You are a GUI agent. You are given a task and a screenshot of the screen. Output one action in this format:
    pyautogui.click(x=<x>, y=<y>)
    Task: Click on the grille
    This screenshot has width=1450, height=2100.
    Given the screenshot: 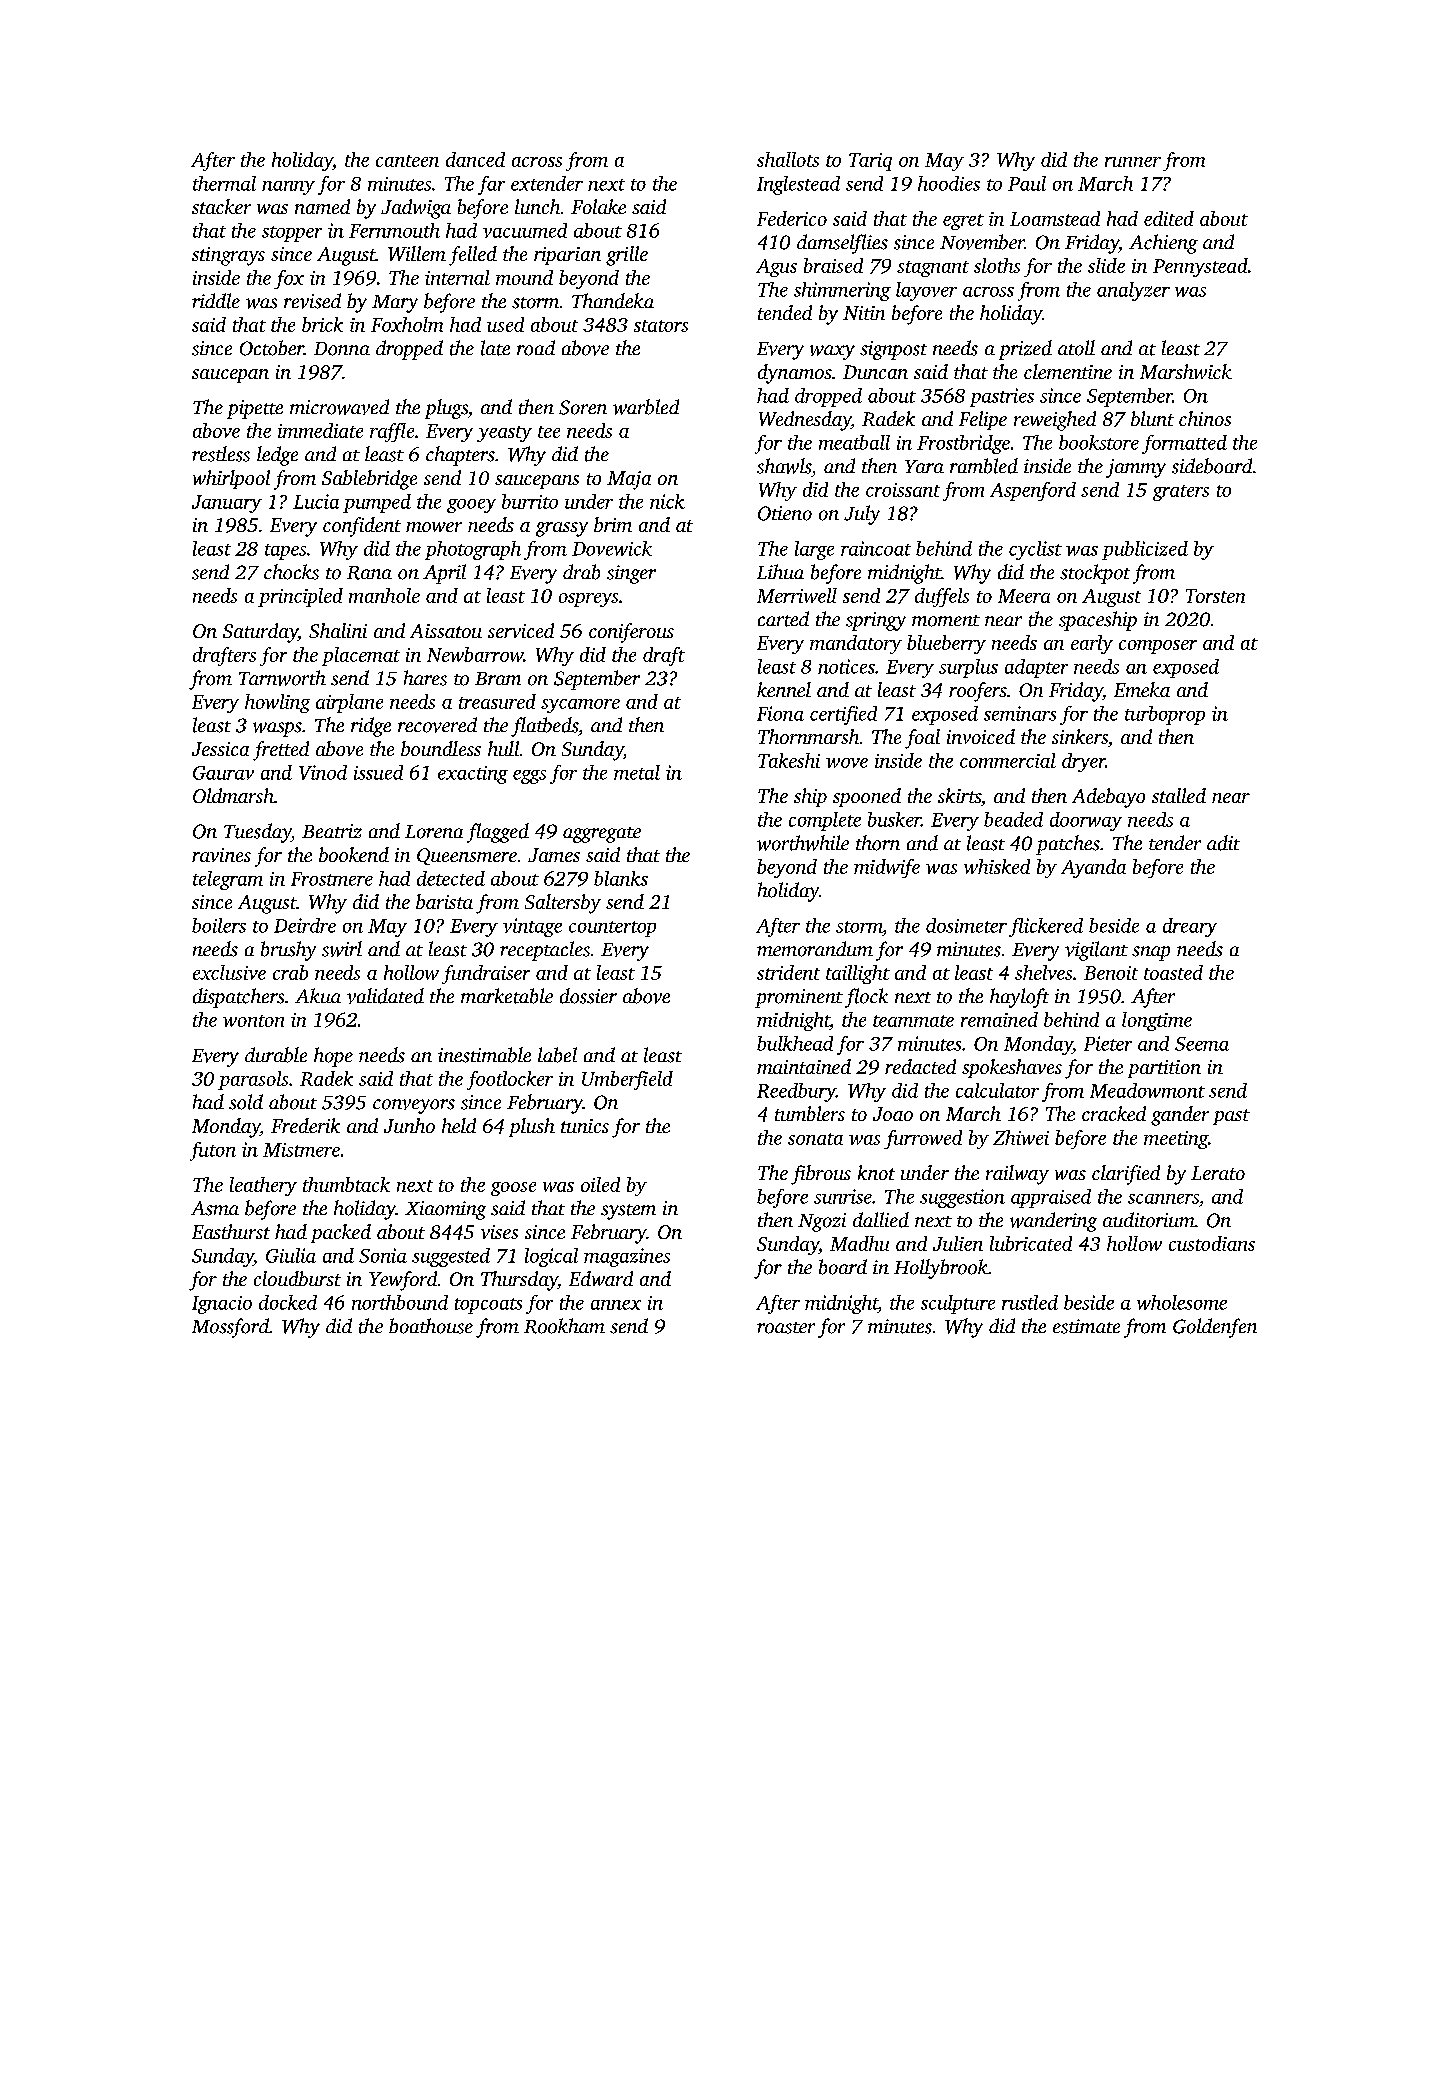 What is the action you would take?
    pyautogui.click(x=627, y=256)
